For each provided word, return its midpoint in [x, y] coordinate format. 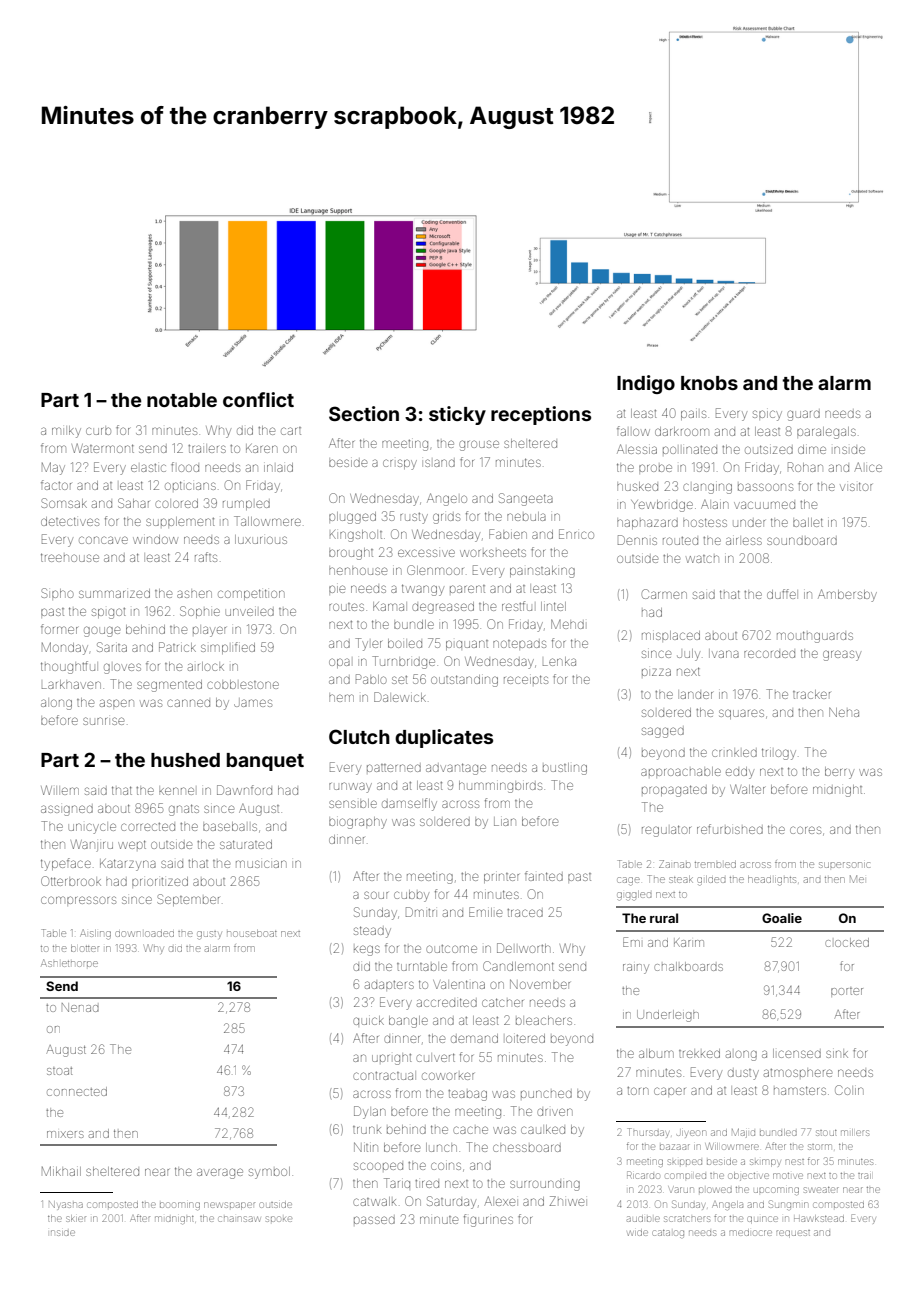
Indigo [646, 384]
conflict [258, 399]
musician [261, 864]
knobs [709, 383]
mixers [65, 1134]
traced [525, 913]
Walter [747, 789]
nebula [526, 516]
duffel [781, 594]
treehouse [70, 557]
